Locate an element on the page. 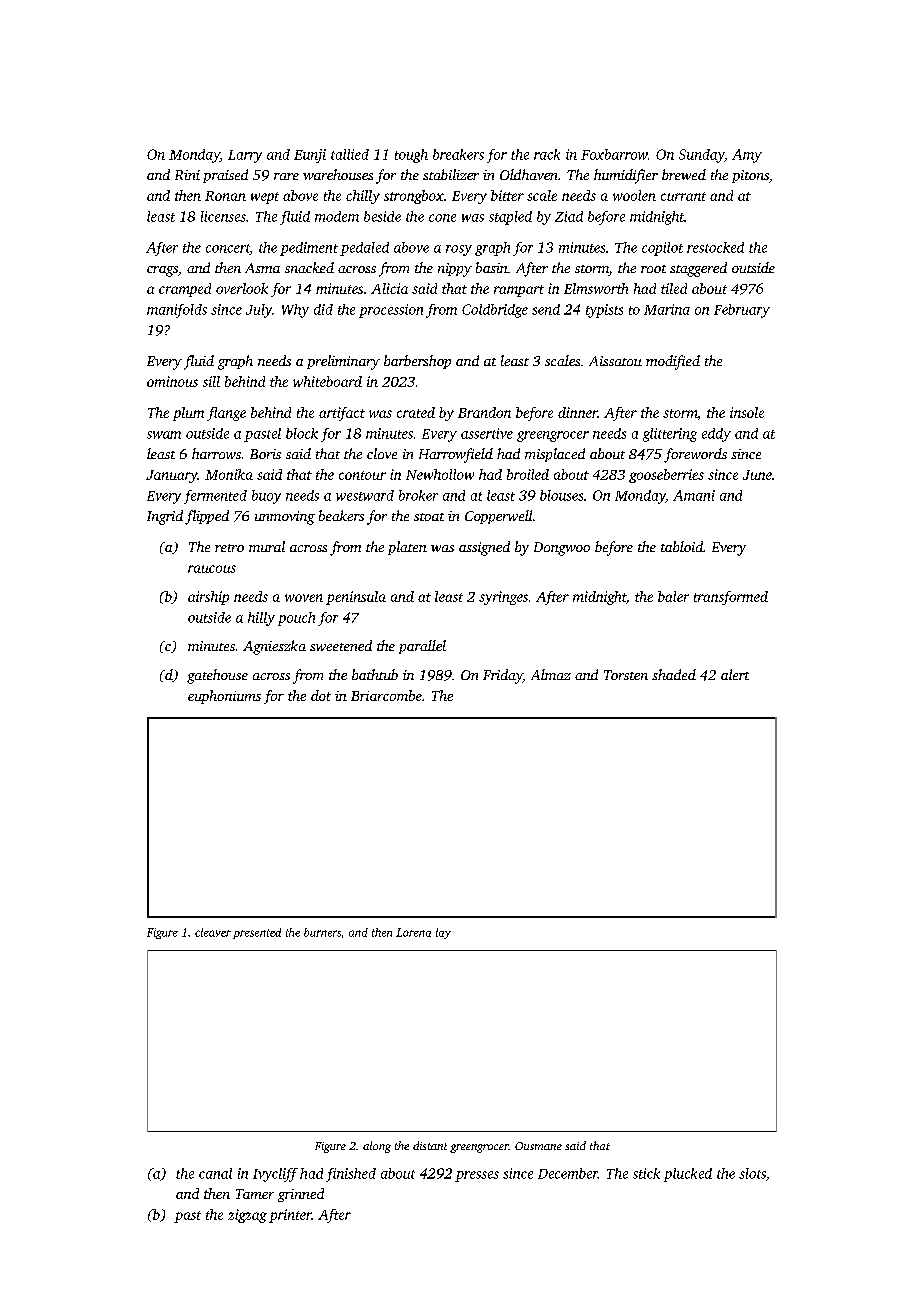 The image size is (924, 1311). cleaver is located at coordinates (213, 932).
